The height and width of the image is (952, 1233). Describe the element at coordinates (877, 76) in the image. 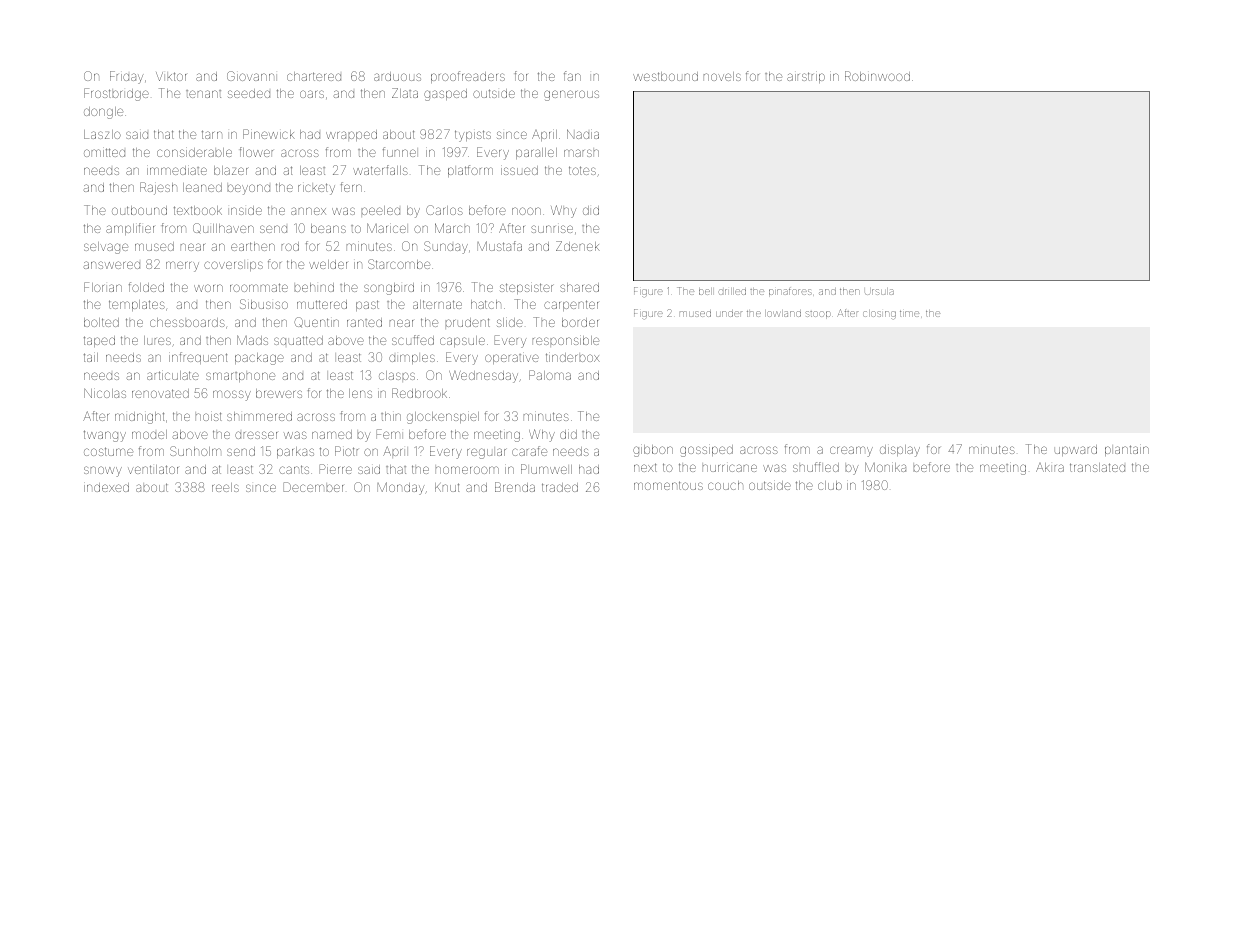

I see `Robinwood` at that location.
